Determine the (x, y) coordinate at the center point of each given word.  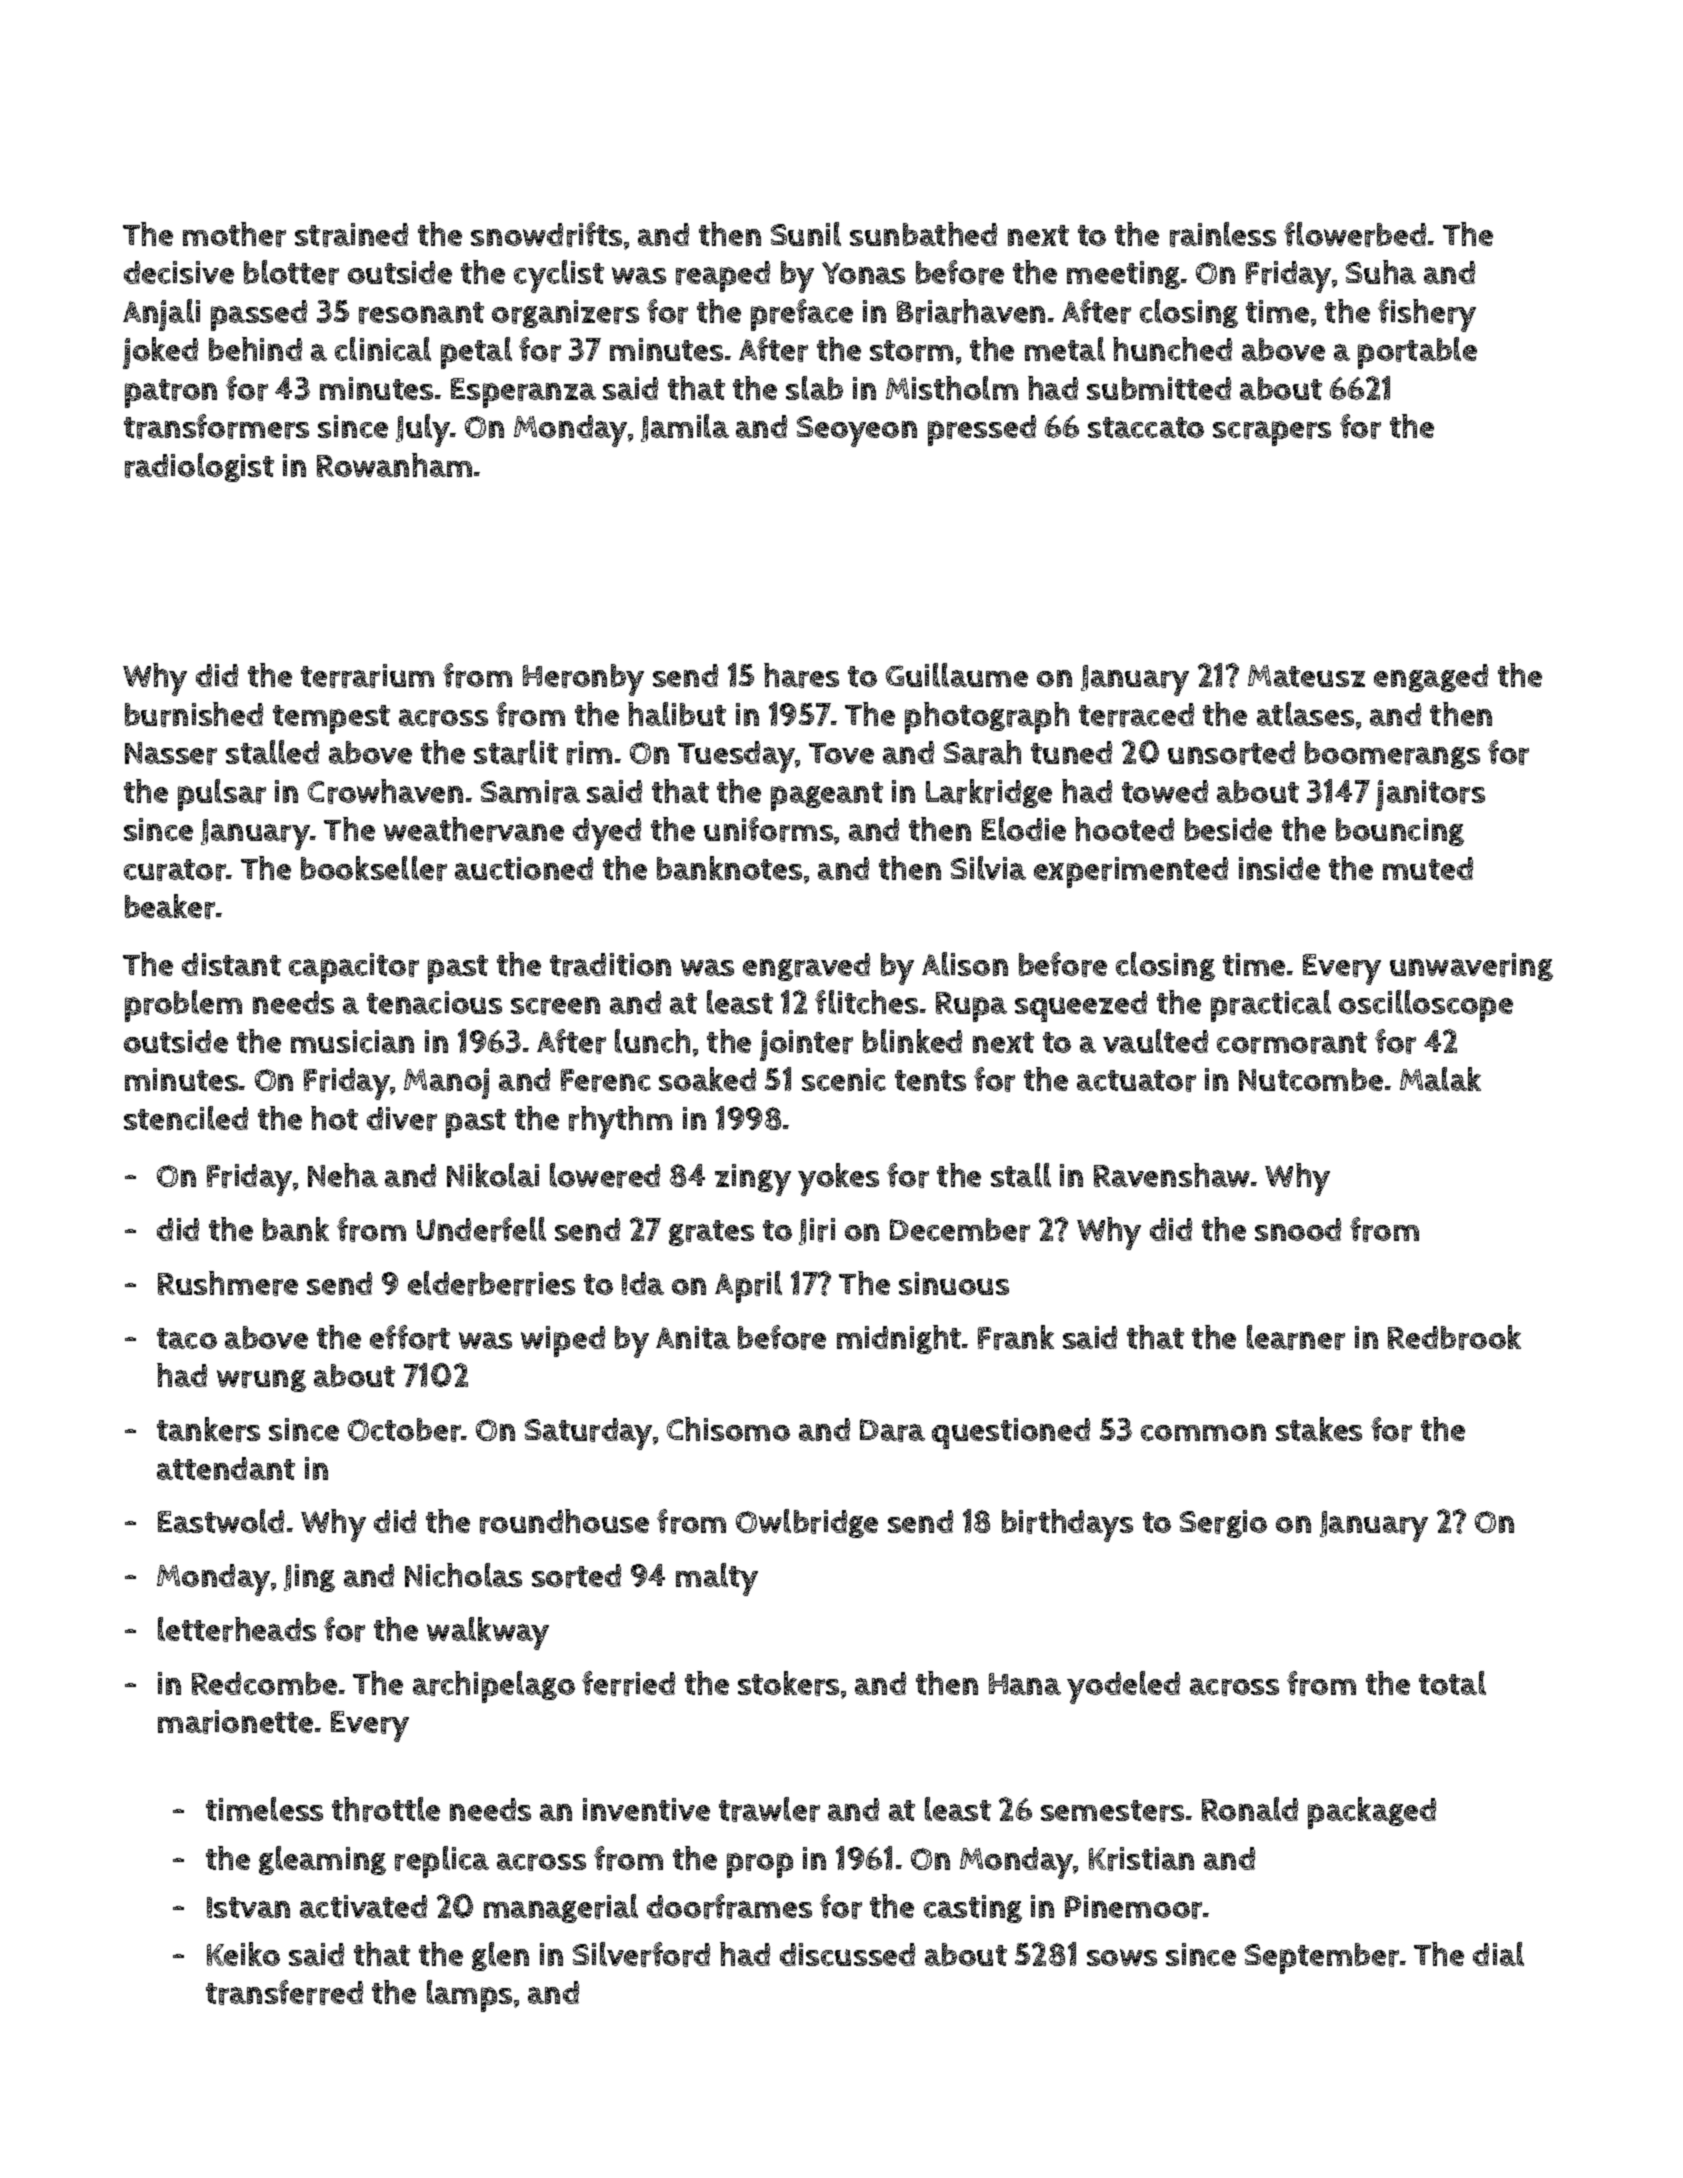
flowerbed (1355, 234)
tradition (610, 965)
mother (234, 234)
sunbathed (923, 234)
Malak (1440, 1079)
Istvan (248, 1907)
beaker (170, 906)
